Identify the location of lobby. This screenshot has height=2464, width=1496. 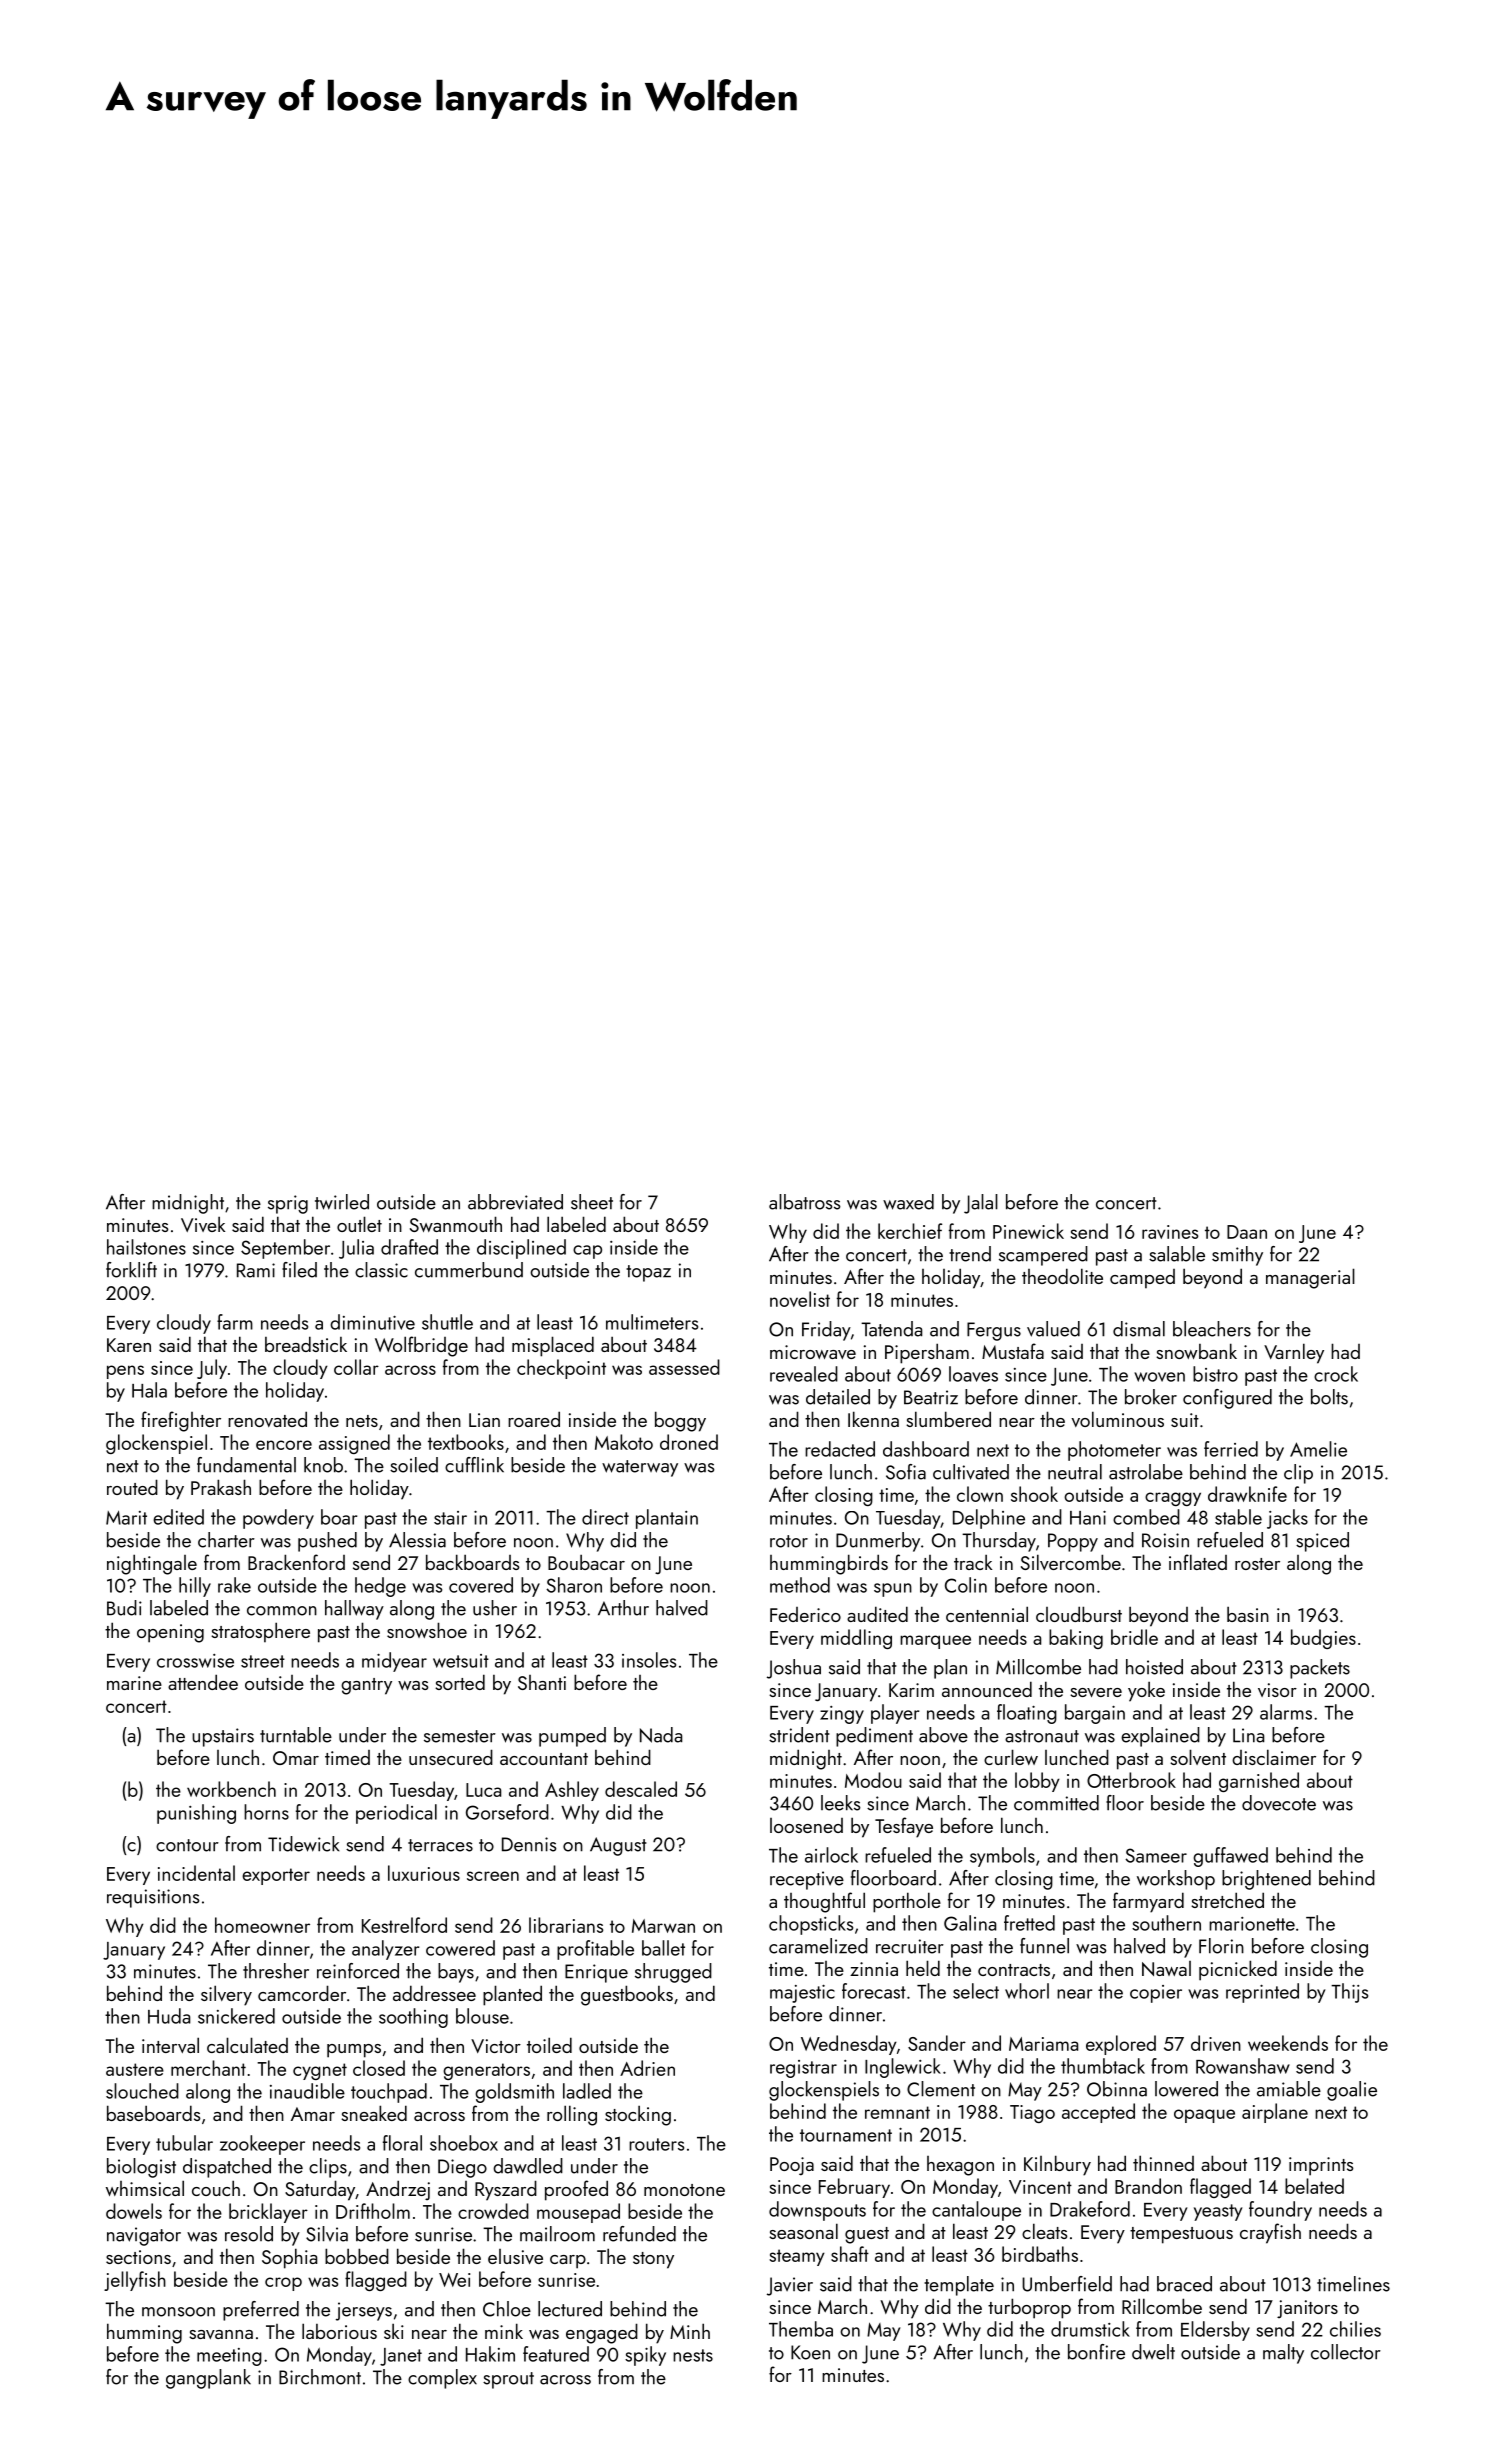
(1037, 1782).
